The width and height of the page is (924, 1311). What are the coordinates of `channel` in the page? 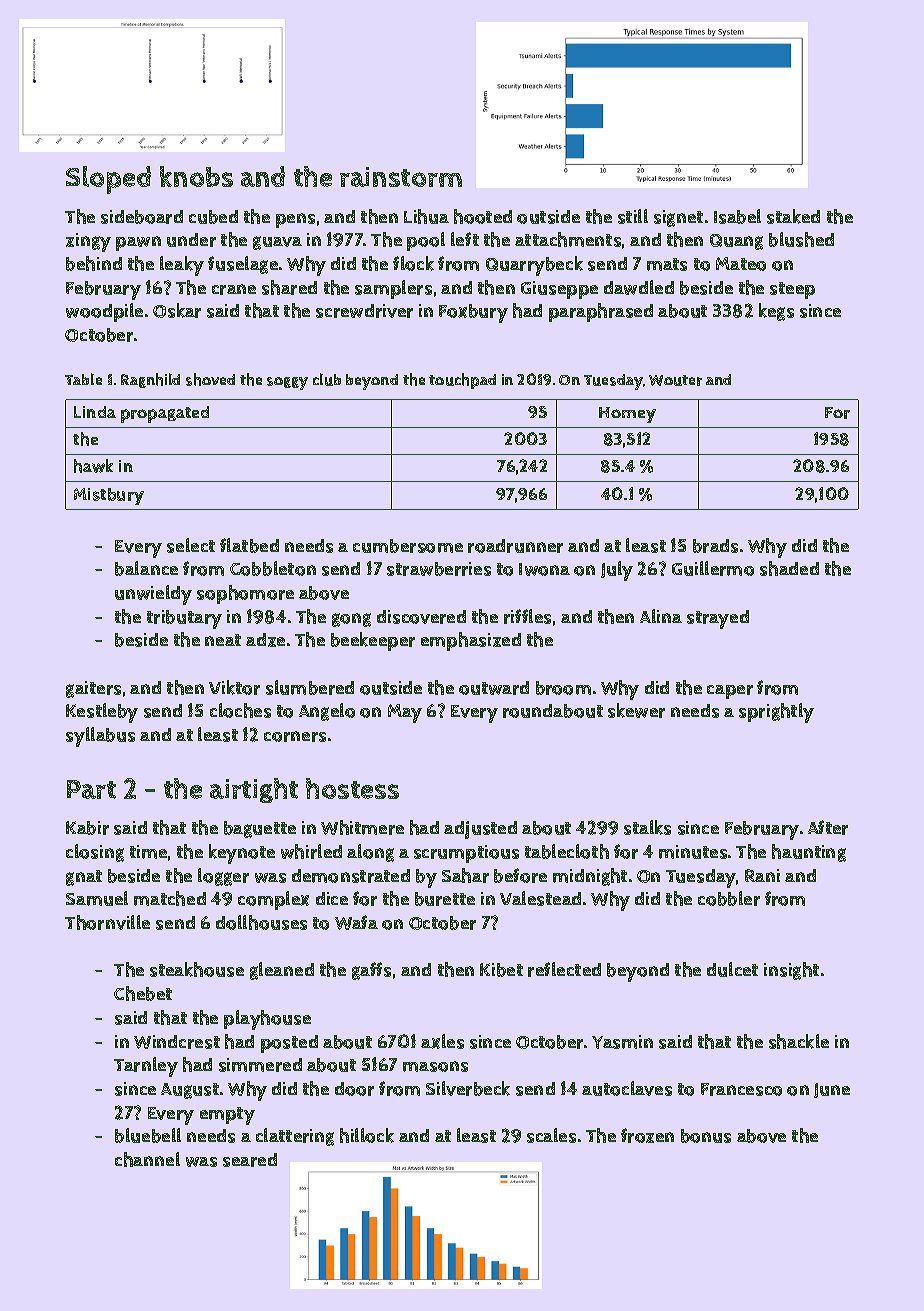 It's located at (147, 1159).
